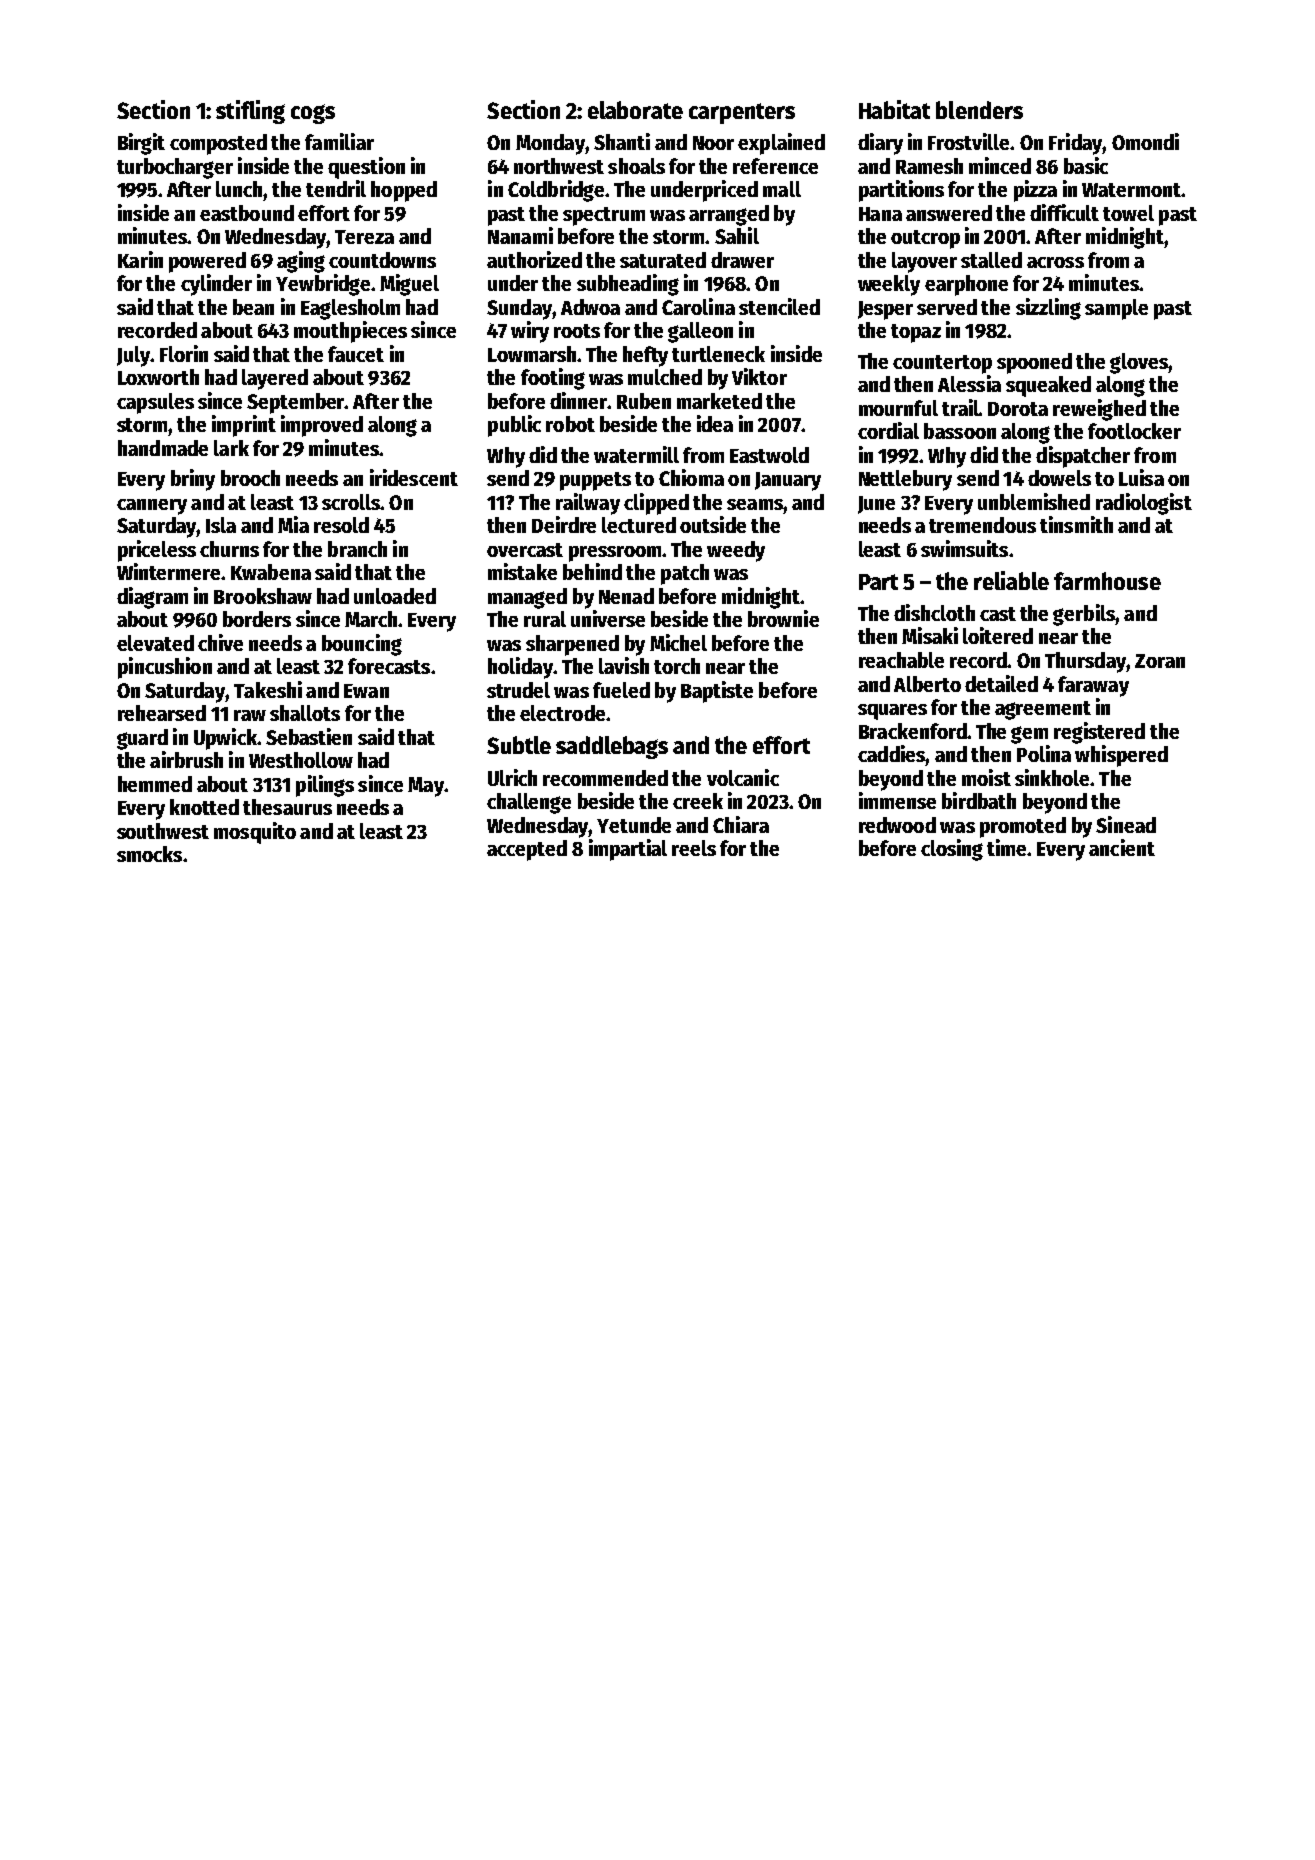  Describe the element at coordinates (322, 426) in the document. I see `improved` at that location.
